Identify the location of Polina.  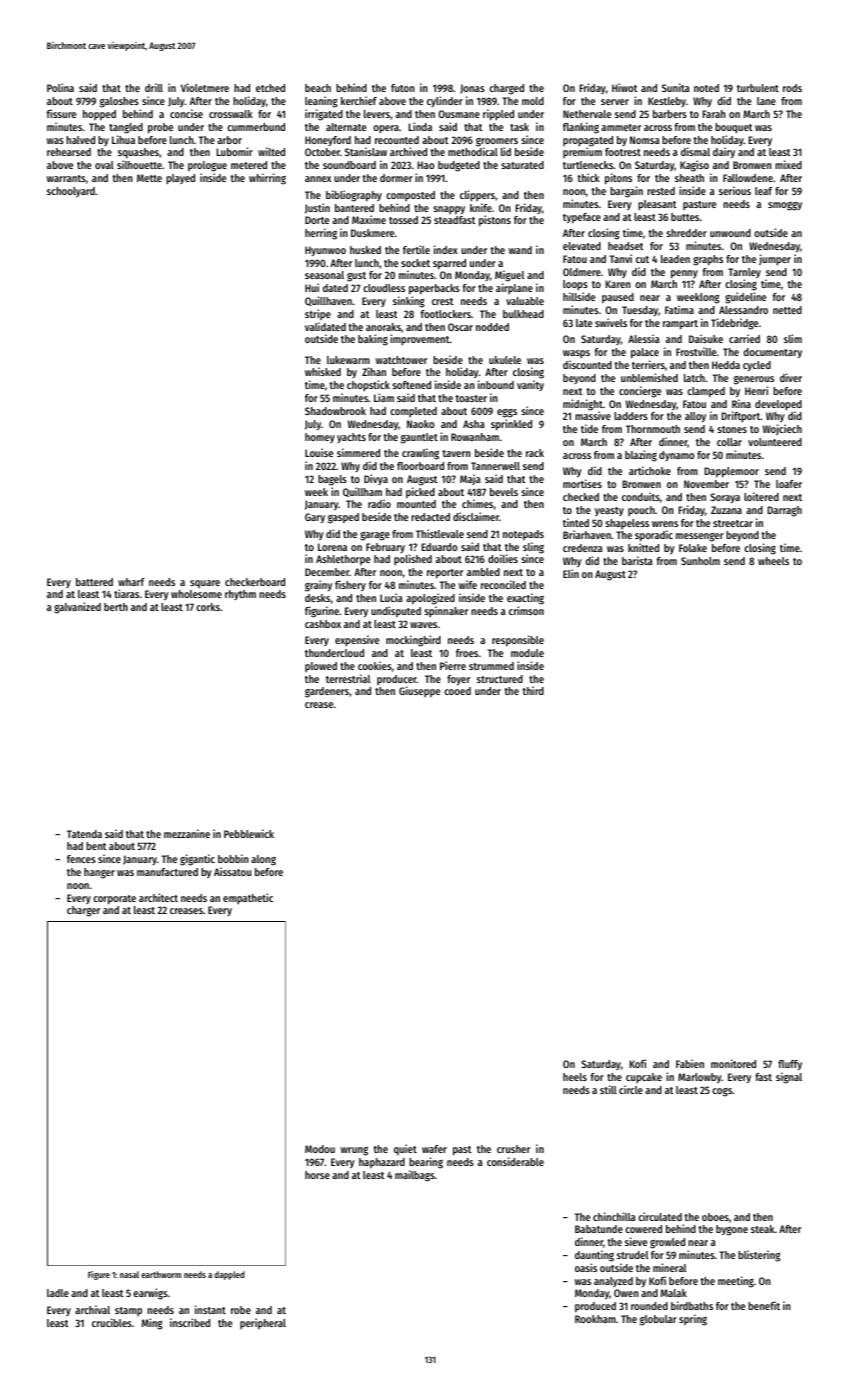
(60, 87).
